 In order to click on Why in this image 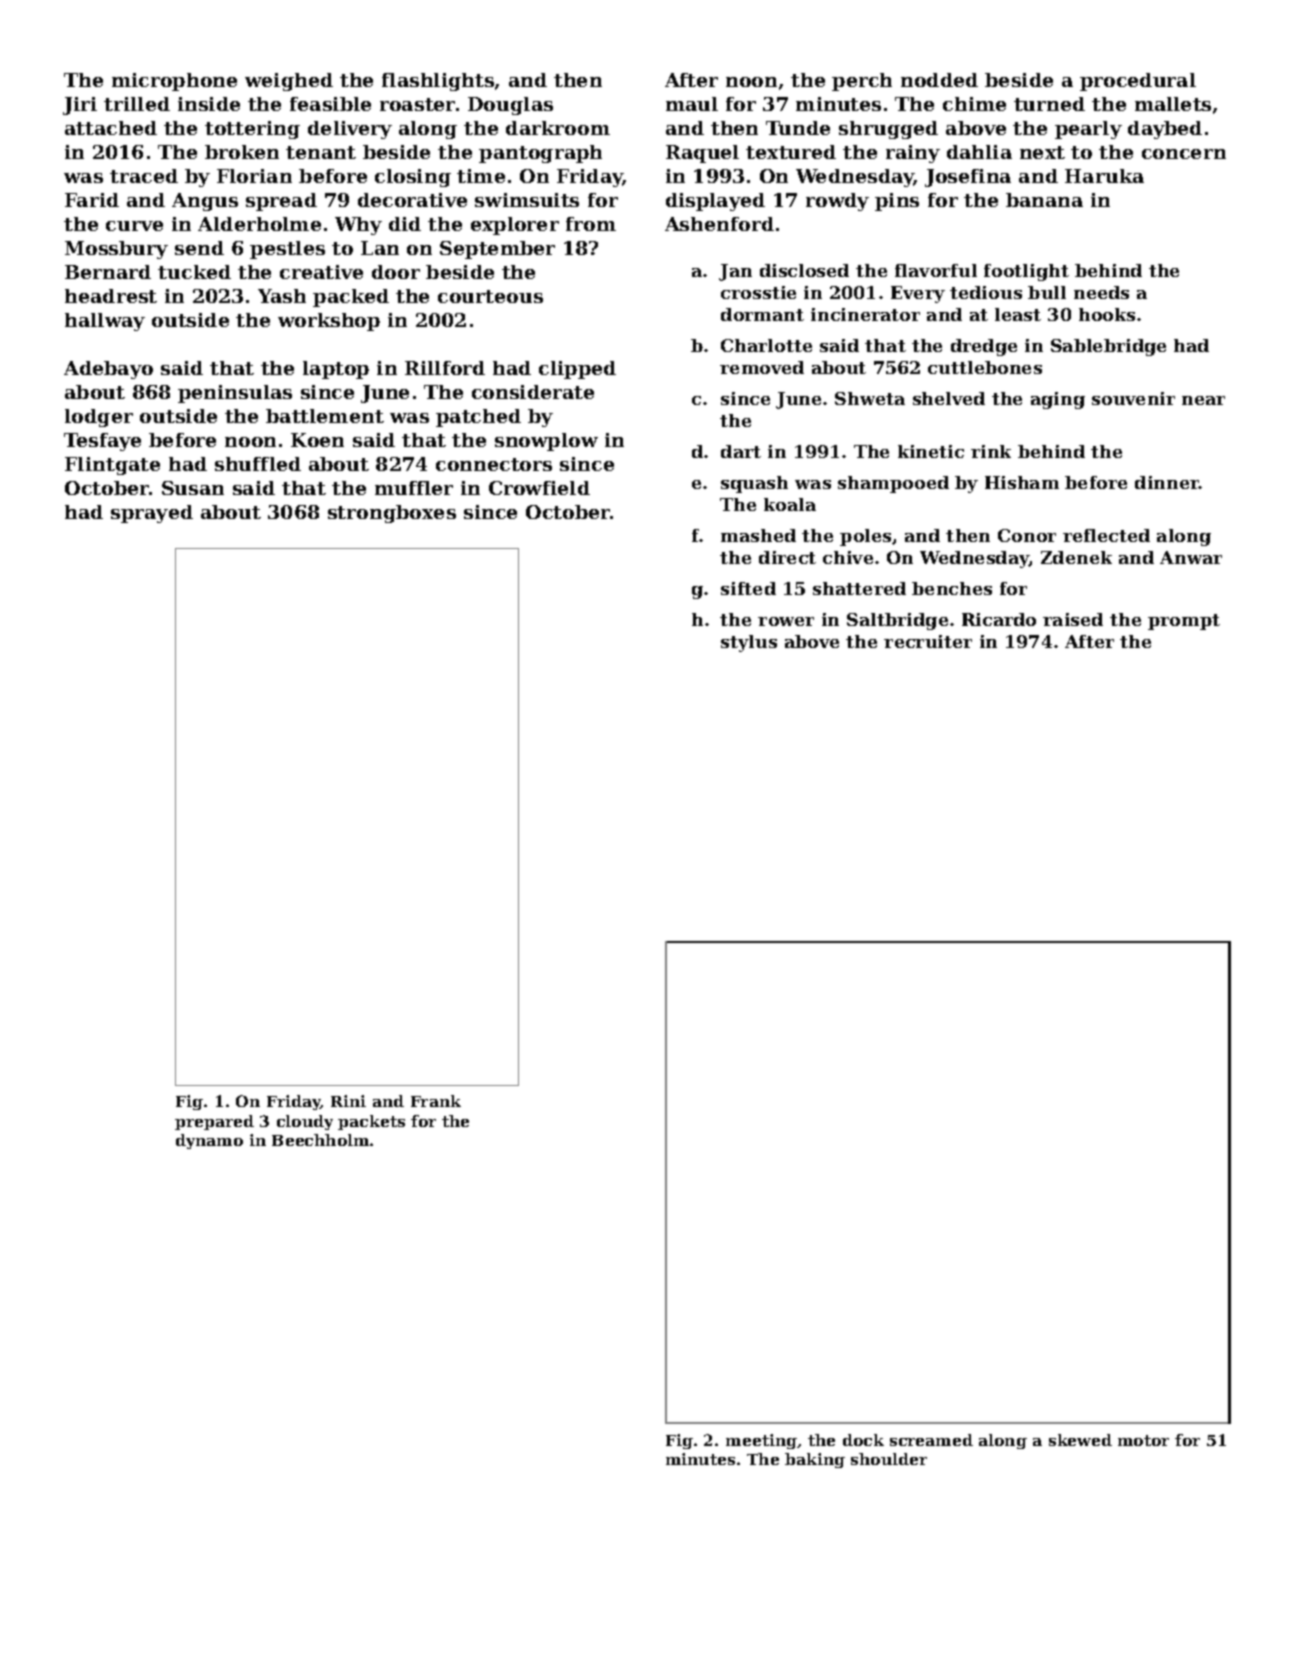, I will do `click(358, 226)`.
